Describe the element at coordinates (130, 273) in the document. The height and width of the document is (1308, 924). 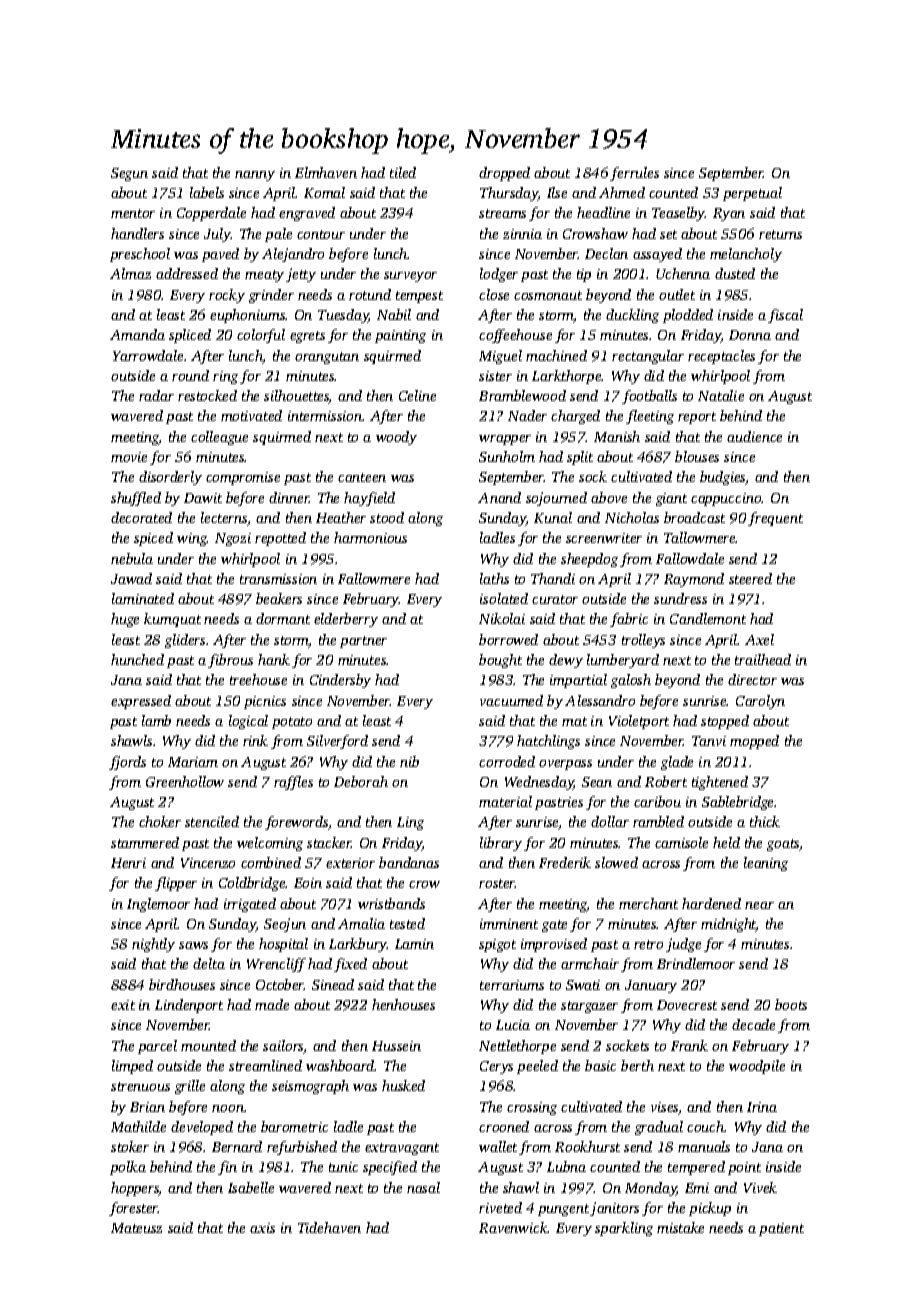
I see `Almaz` at that location.
